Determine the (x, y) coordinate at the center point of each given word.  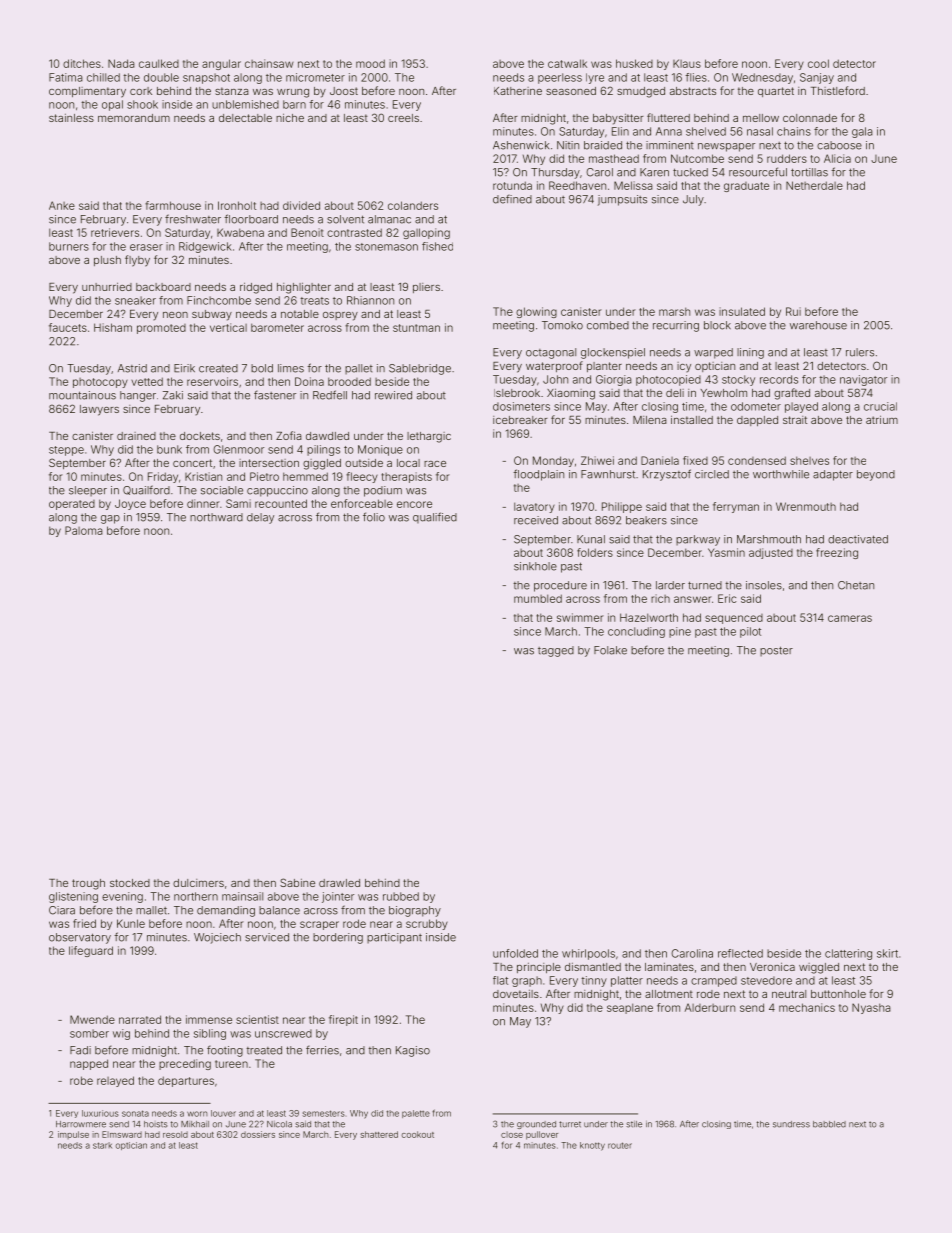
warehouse (818, 325)
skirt (887, 953)
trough (88, 884)
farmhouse (173, 205)
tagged (556, 651)
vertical (228, 327)
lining (750, 353)
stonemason (386, 247)
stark (102, 1145)
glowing (536, 312)
